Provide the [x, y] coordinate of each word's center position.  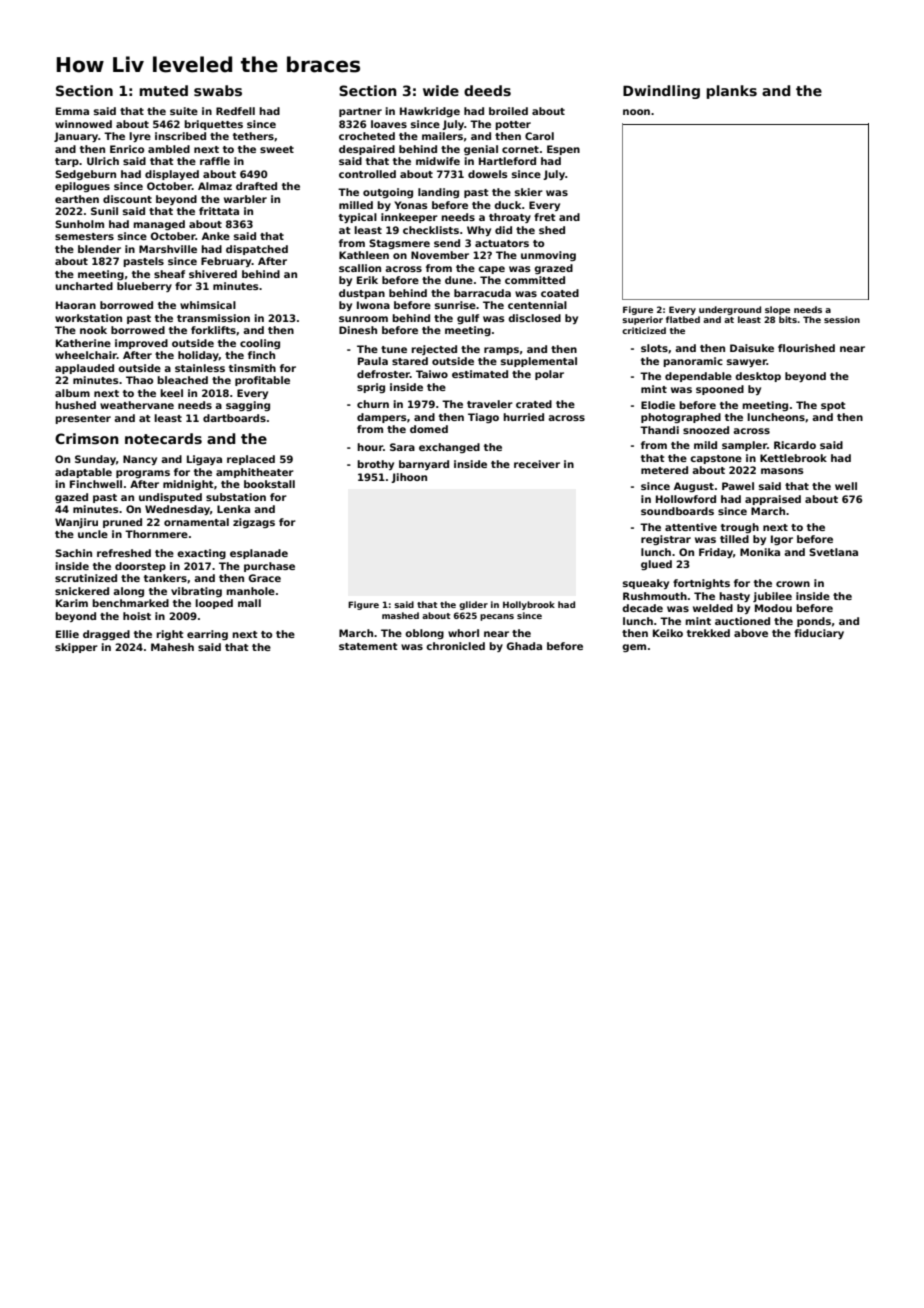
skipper [76, 648]
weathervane [137, 405]
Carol [539, 136]
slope [777, 310]
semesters [84, 236]
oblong [424, 634]
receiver [537, 464]
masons [782, 471]
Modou [773, 608]
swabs [218, 90]
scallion [360, 268]
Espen [563, 150]
